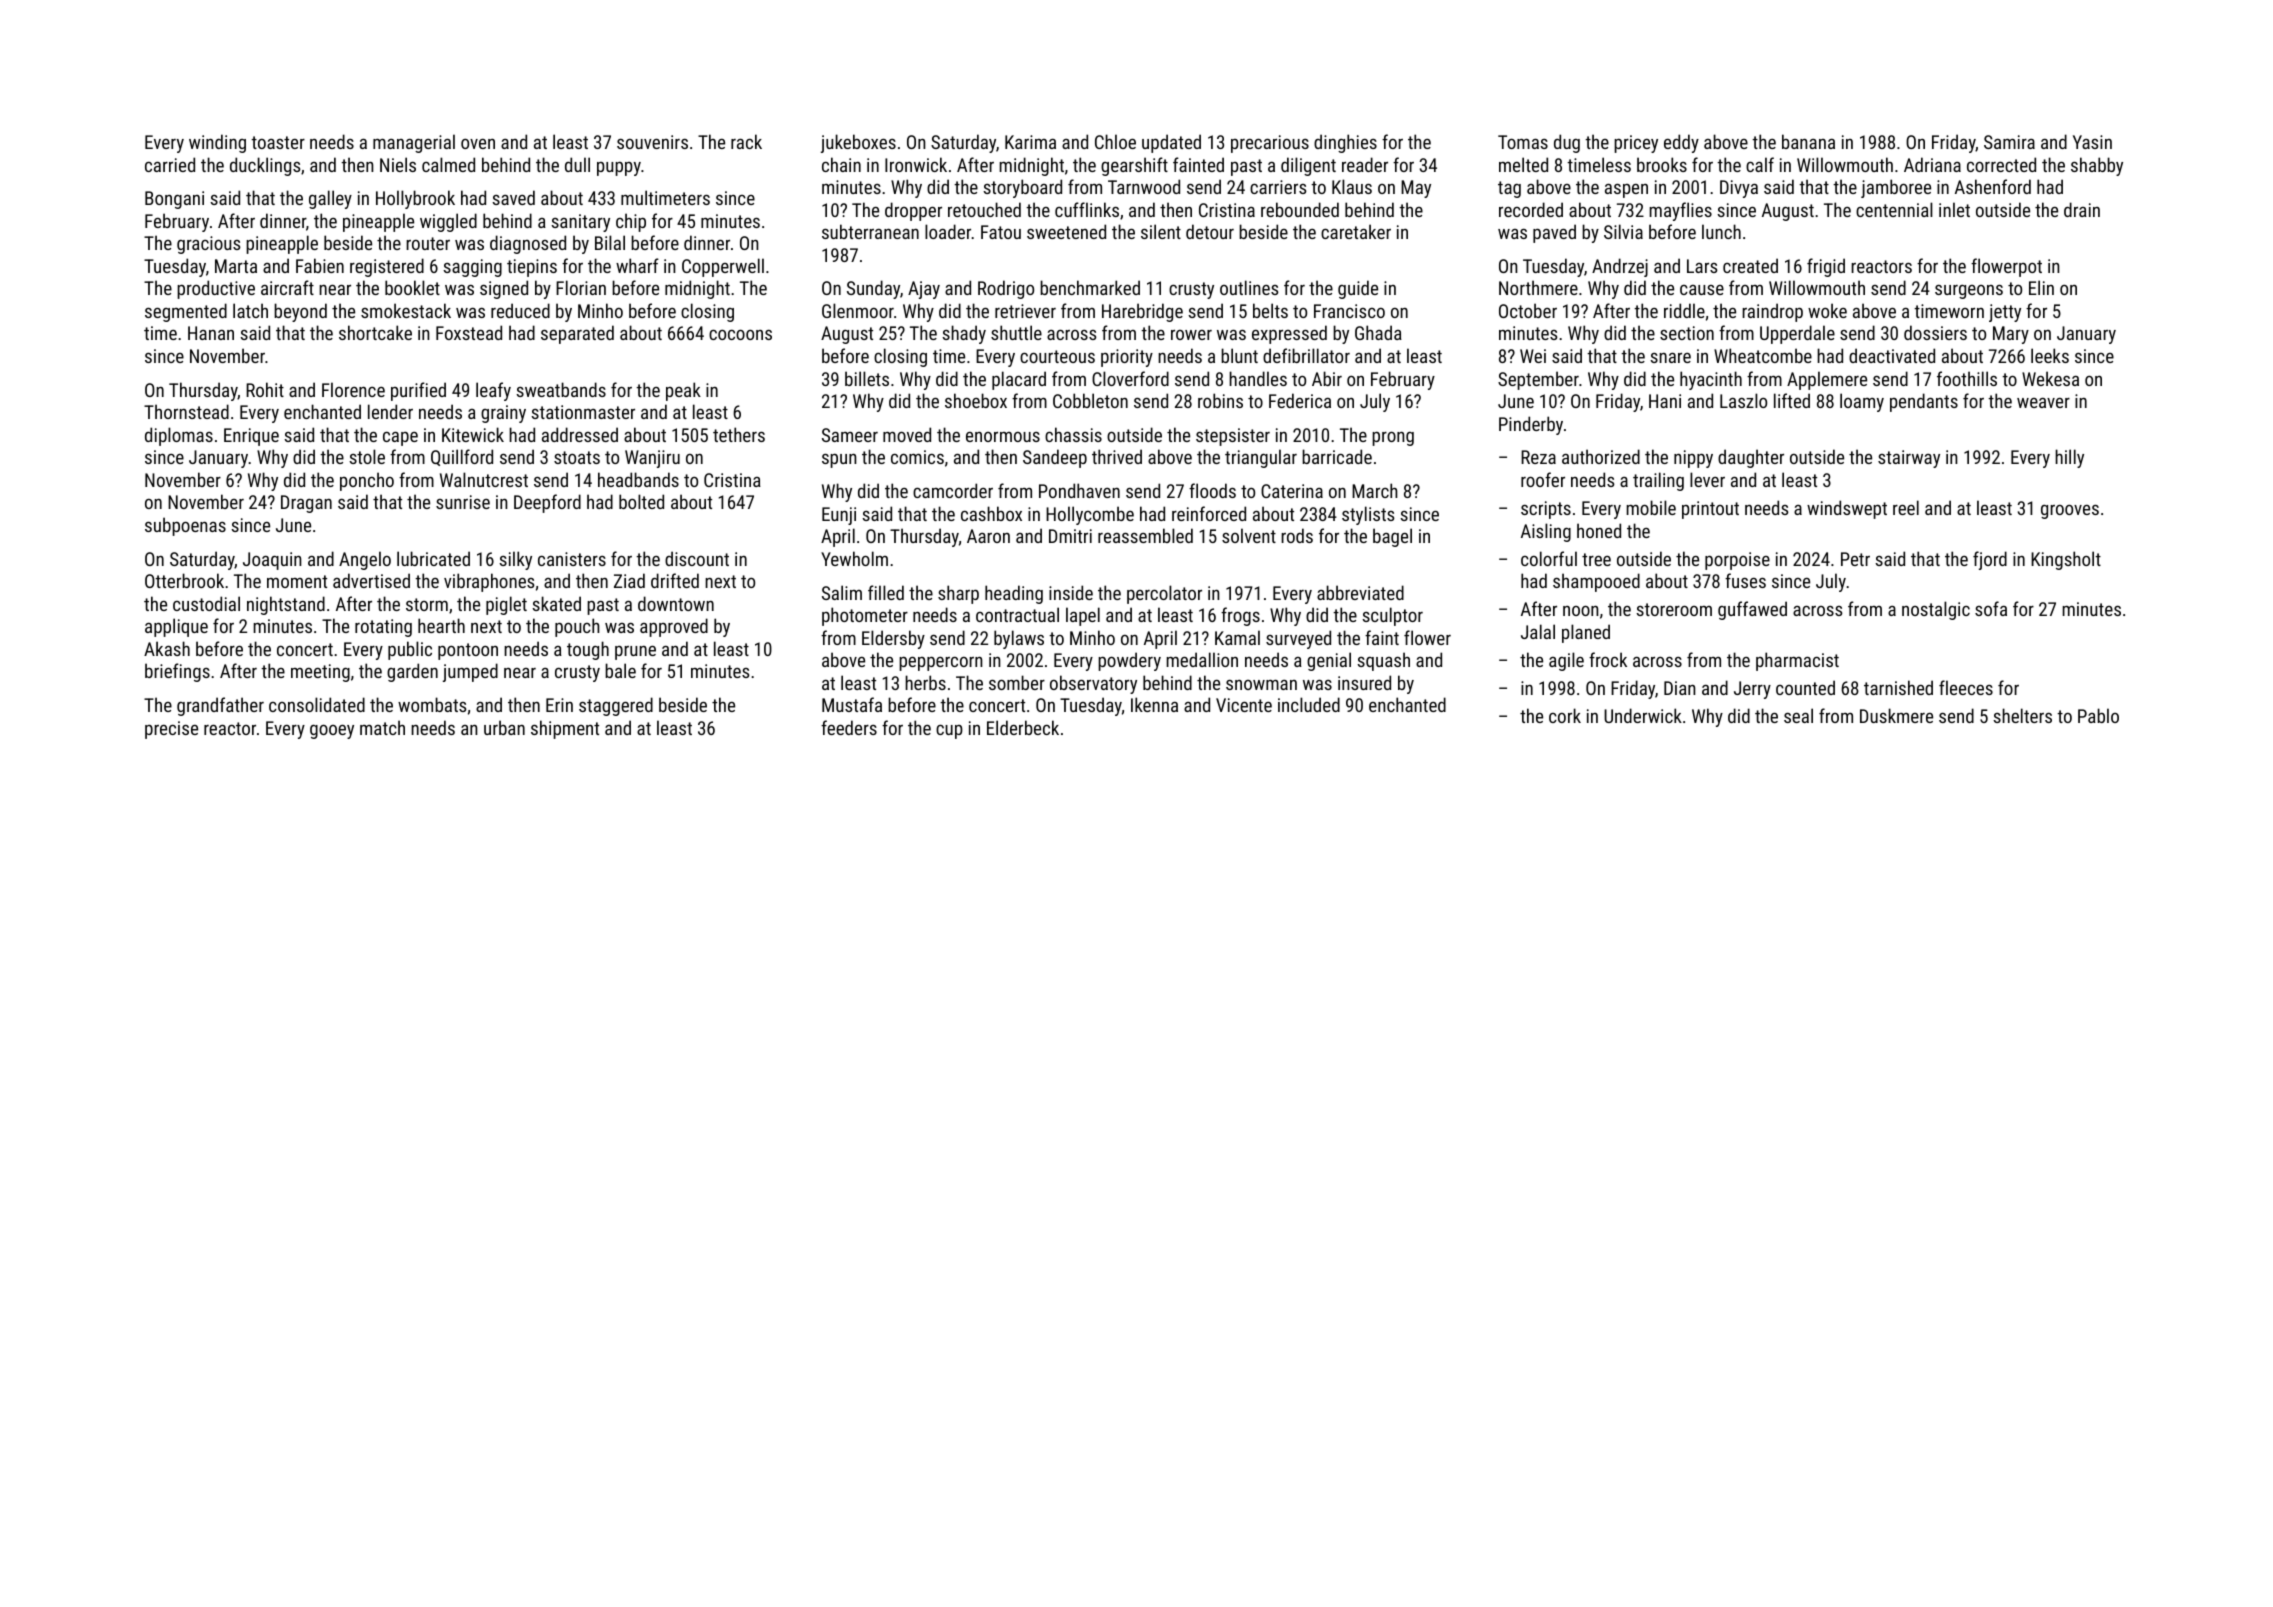 The height and width of the page is (1607, 2273). Describe the element at coordinates (1855, 559) in the page. I see `Petr` at that location.
